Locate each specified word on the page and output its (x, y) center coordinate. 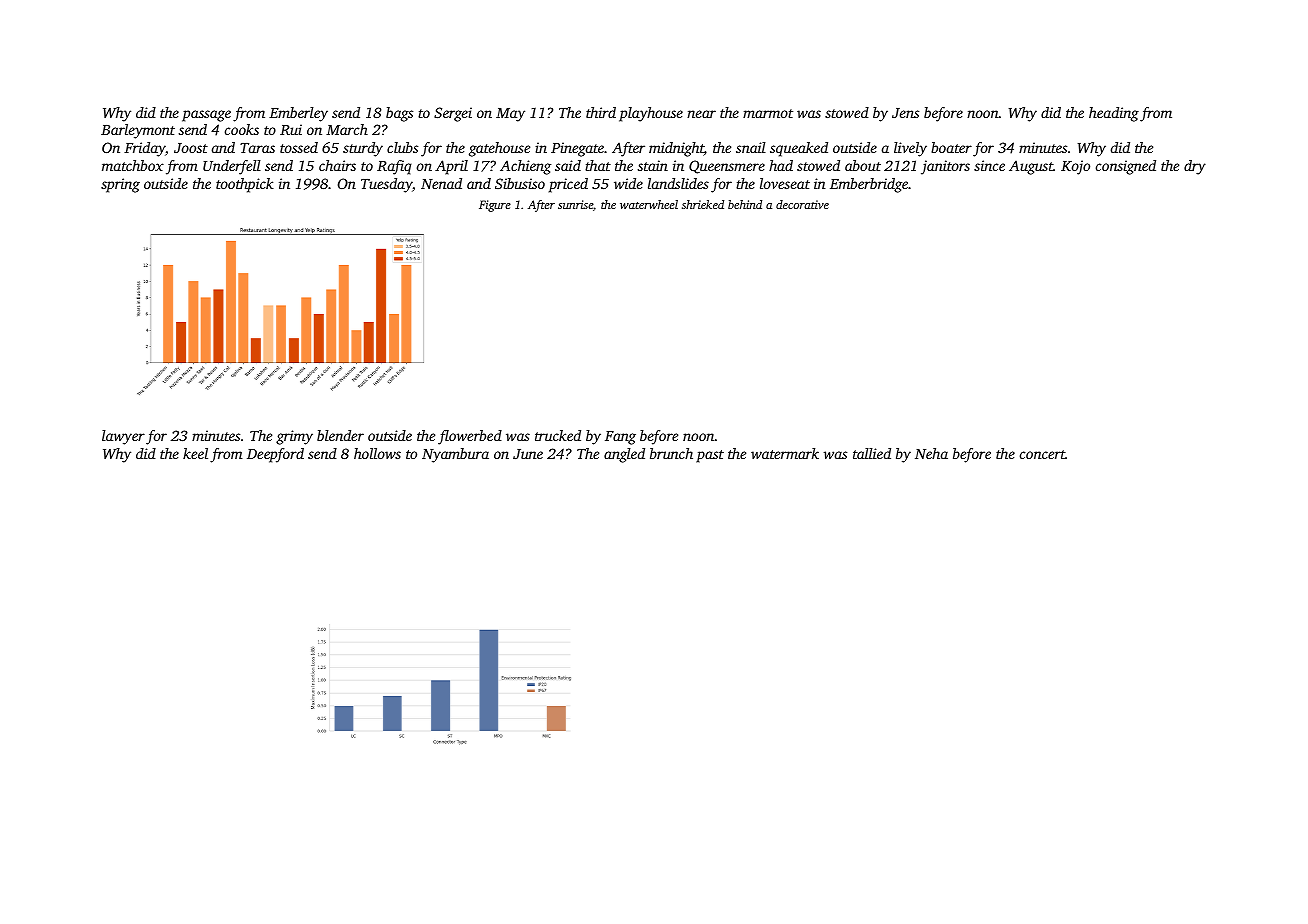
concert (1042, 454)
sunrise (575, 204)
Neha (931, 453)
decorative (802, 204)
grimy (294, 437)
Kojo (1075, 167)
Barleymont (138, 131)
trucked (558, 435)
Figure (495, 206)
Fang (620, 438)
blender (340, 435)
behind (745, 204)
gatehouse (499, 149)
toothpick (245, 185)
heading (1114, 114)
